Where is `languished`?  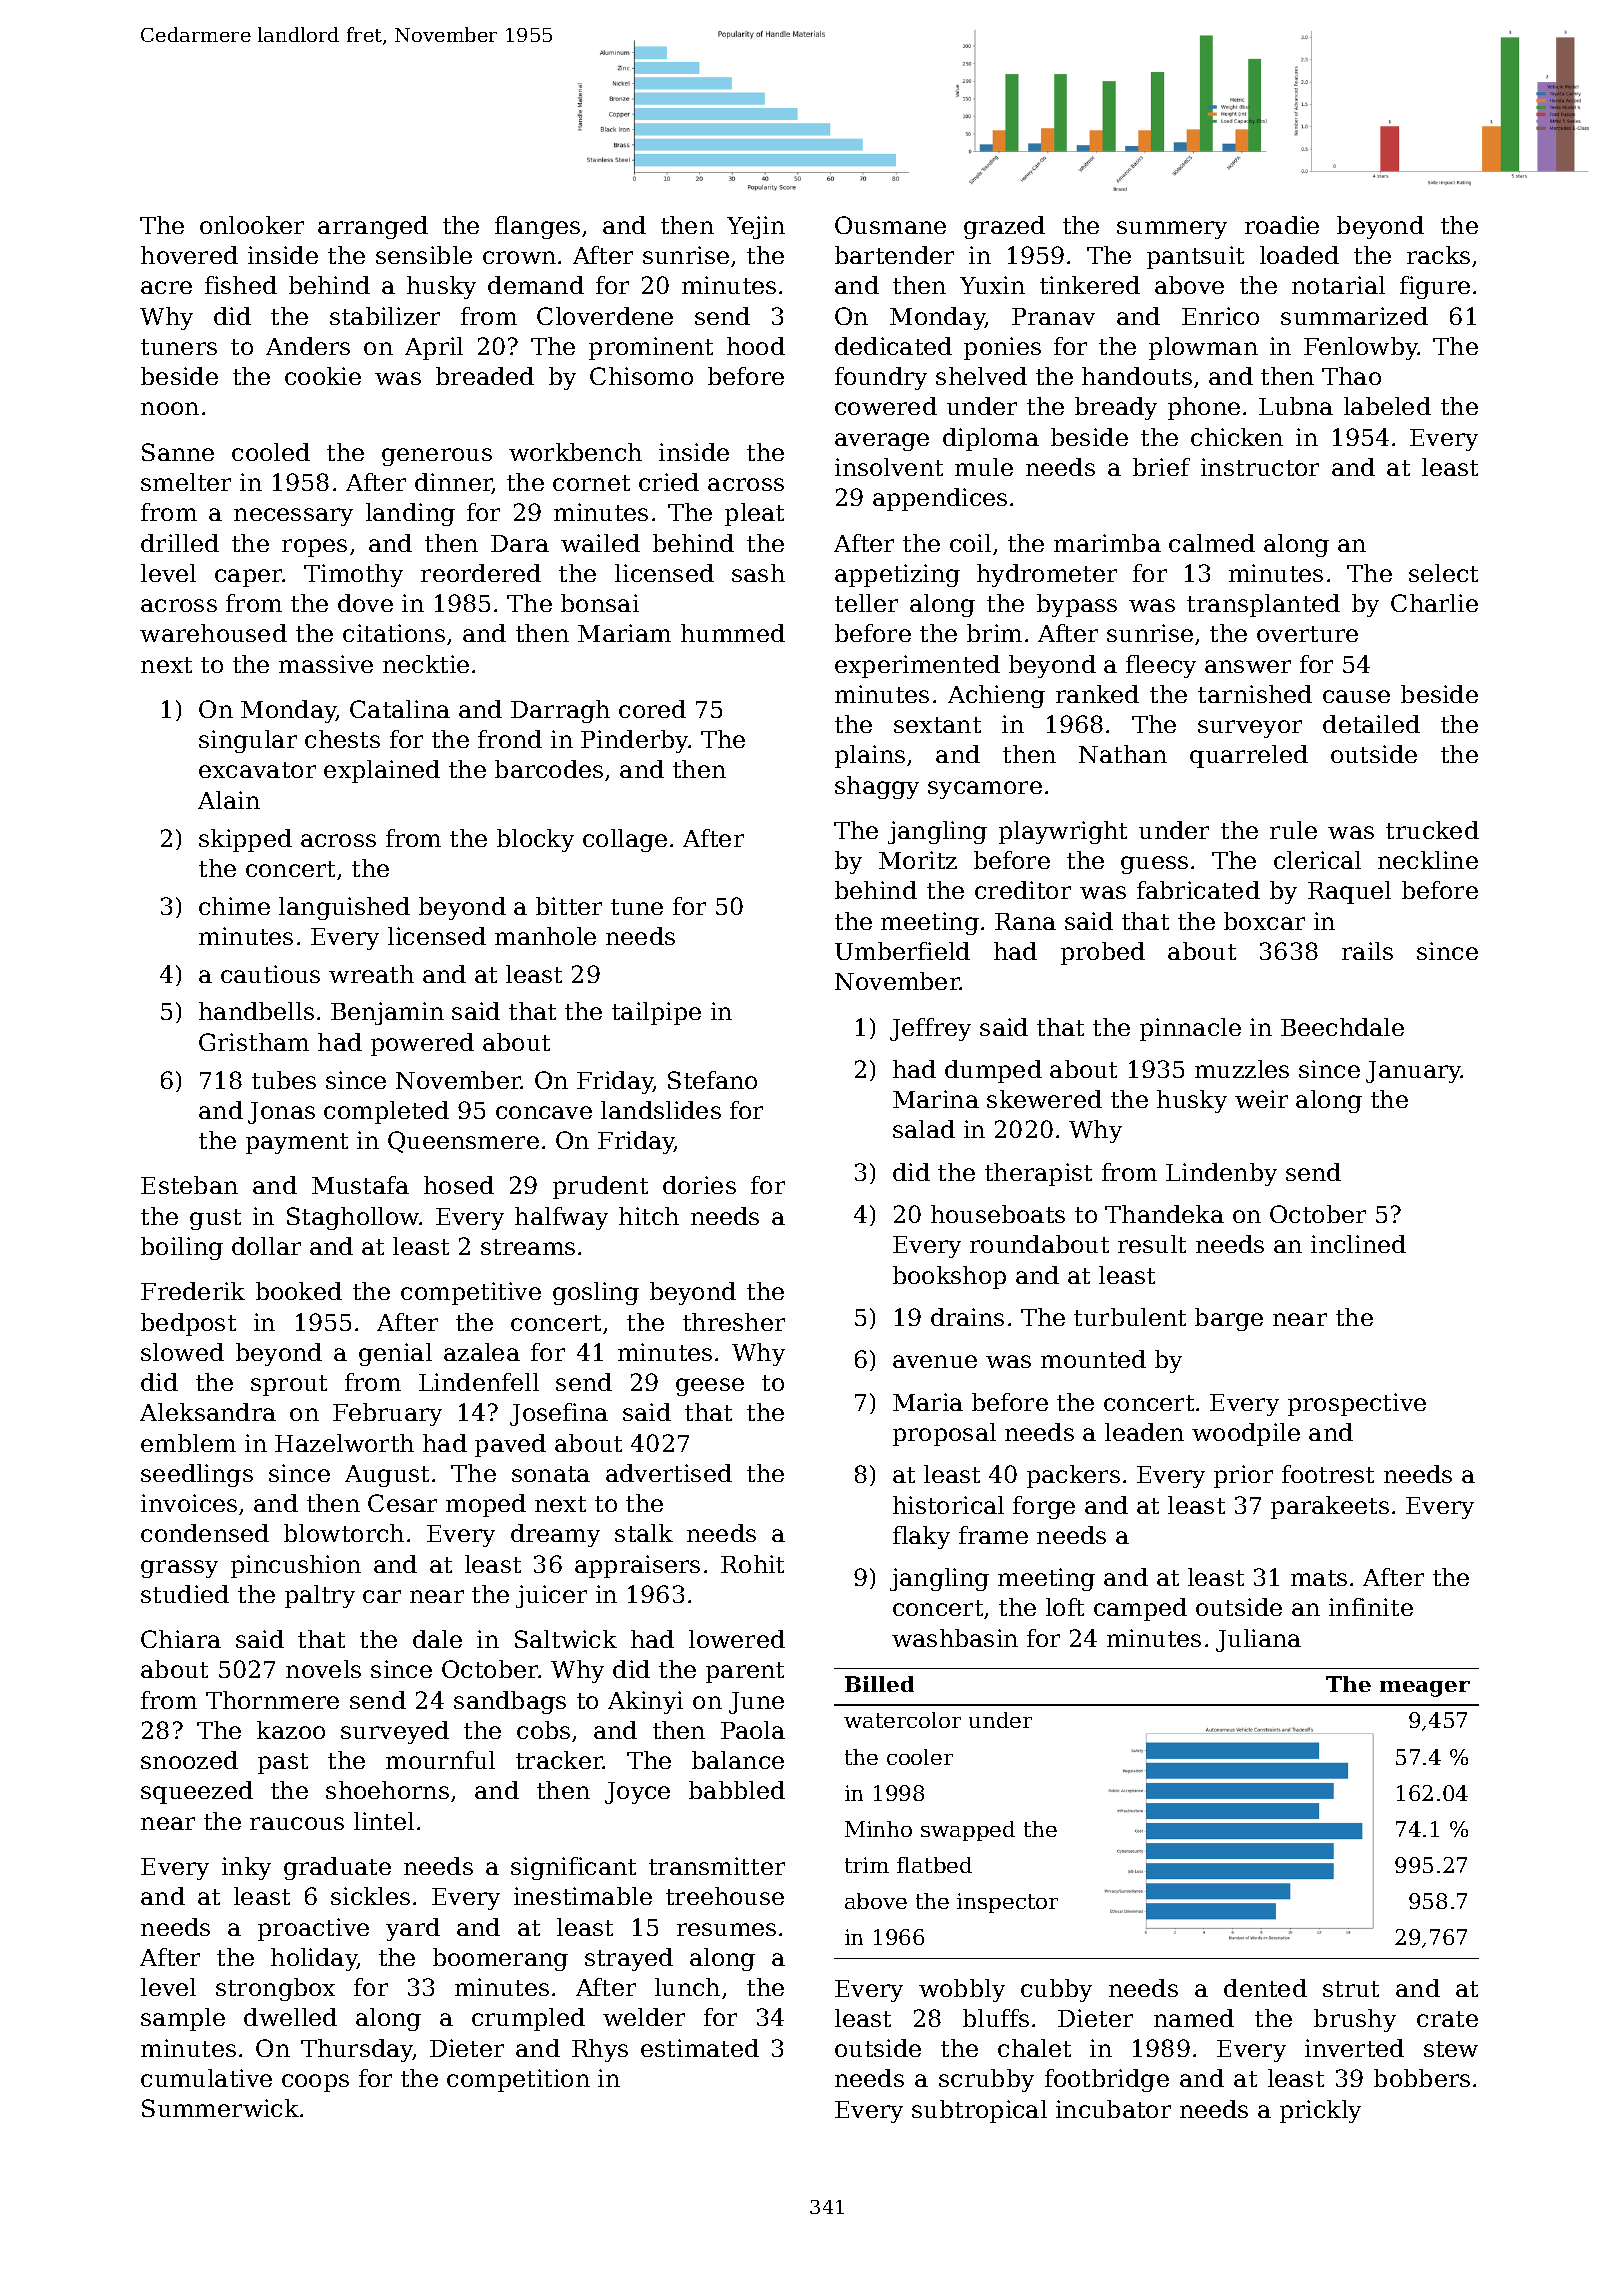
languished is located at coordinates (344, 908).
